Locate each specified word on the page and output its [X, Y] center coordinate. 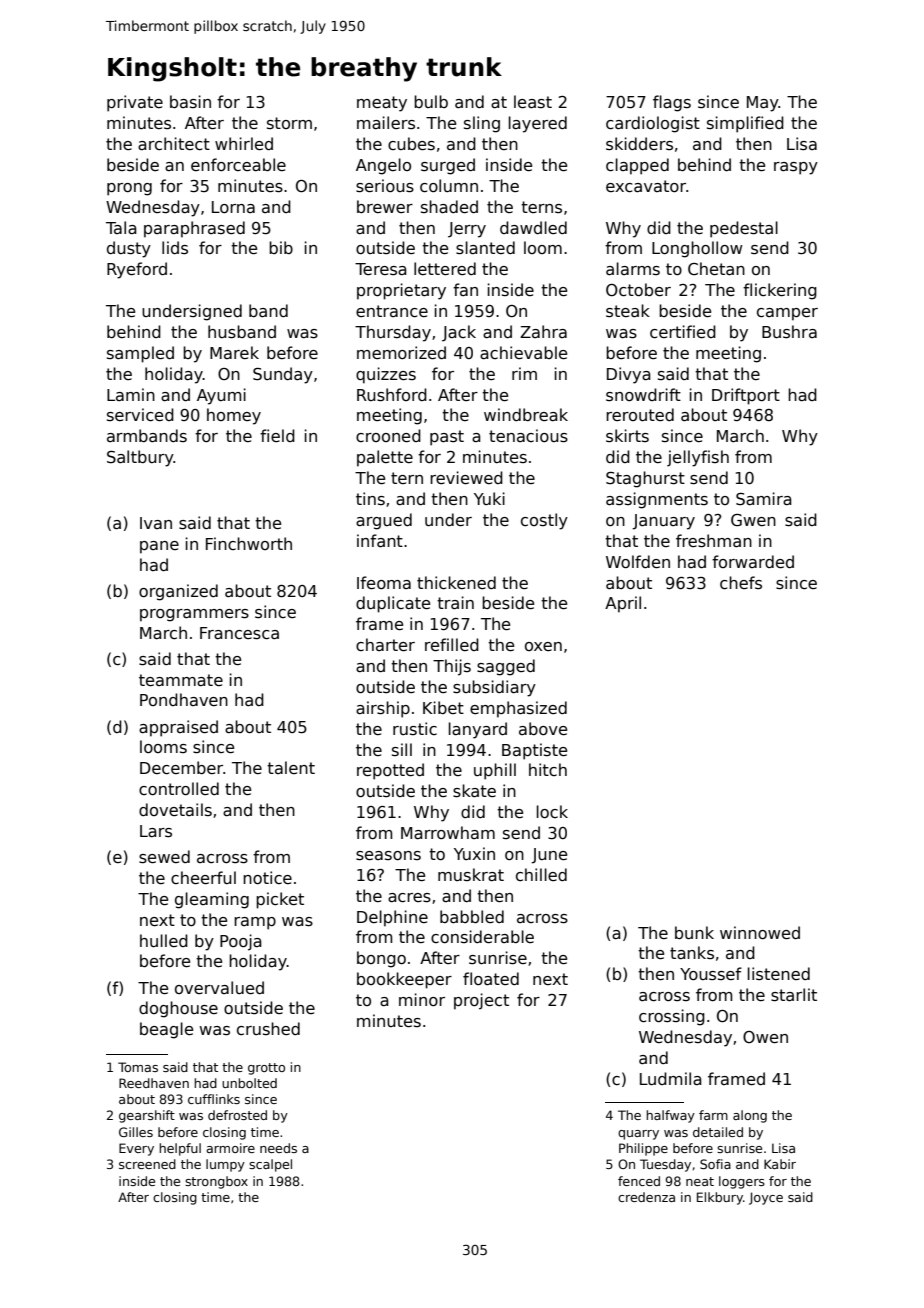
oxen [543, 646]
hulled [164, 940]
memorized [401, 352]
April [623, 604]
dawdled [533, 227]
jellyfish [698, 458]
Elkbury [720, 1198]
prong [129, 189]
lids [175, 248]
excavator [646, 186]
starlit [794, 995]
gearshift [147, 1116]
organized [178, 592]
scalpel [270, 1165]
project [481, 1001]
